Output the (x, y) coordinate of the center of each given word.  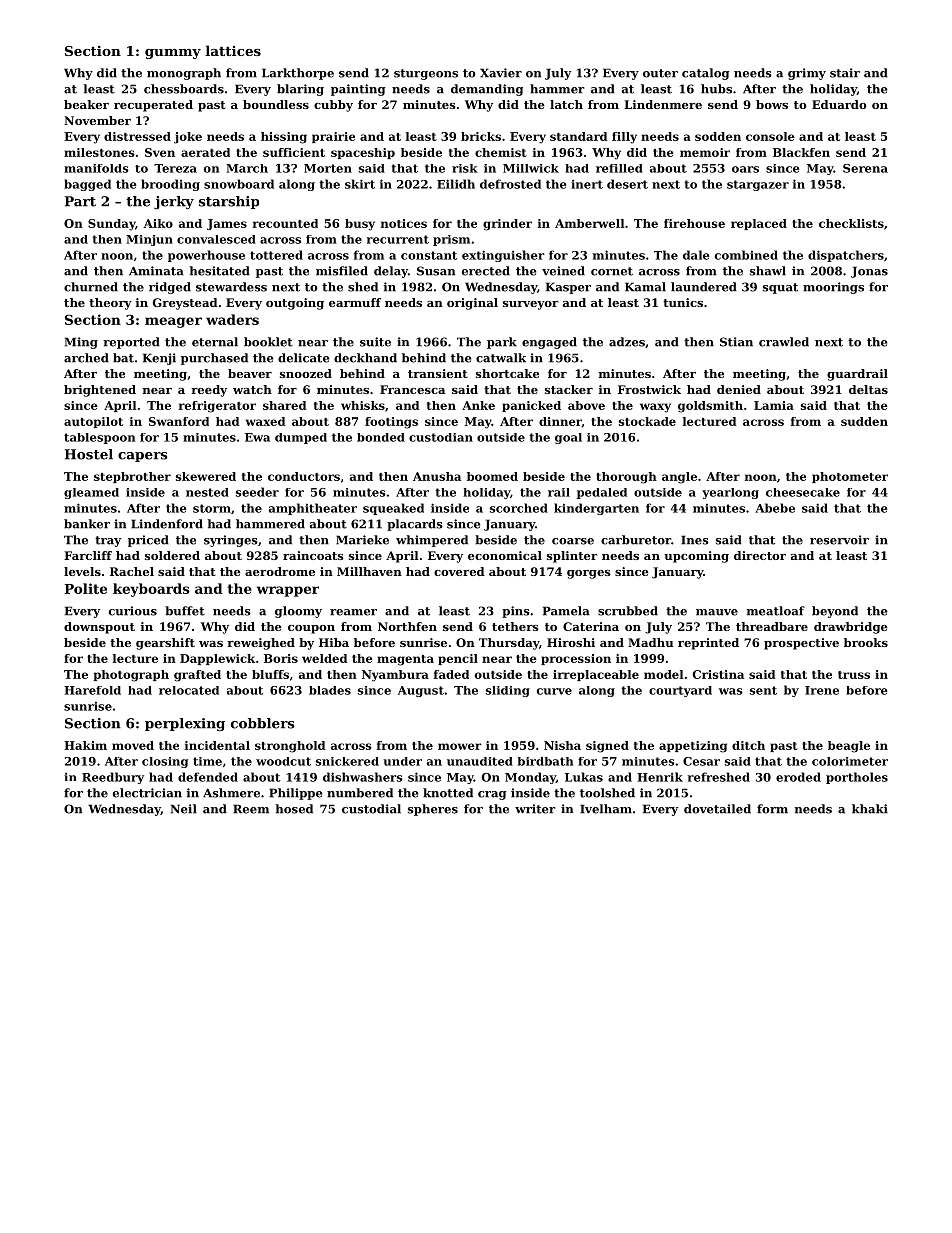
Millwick (531, 168)
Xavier (501, 73)
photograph (131, 676)
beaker (86, 104)
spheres (433, 810)
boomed (492, 476)
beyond (835, 612)
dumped (301, 438)
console (770, 136)
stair (845, 73)
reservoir (839, 540)
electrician (147, 793)
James (227, 224)
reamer (353, 612)
